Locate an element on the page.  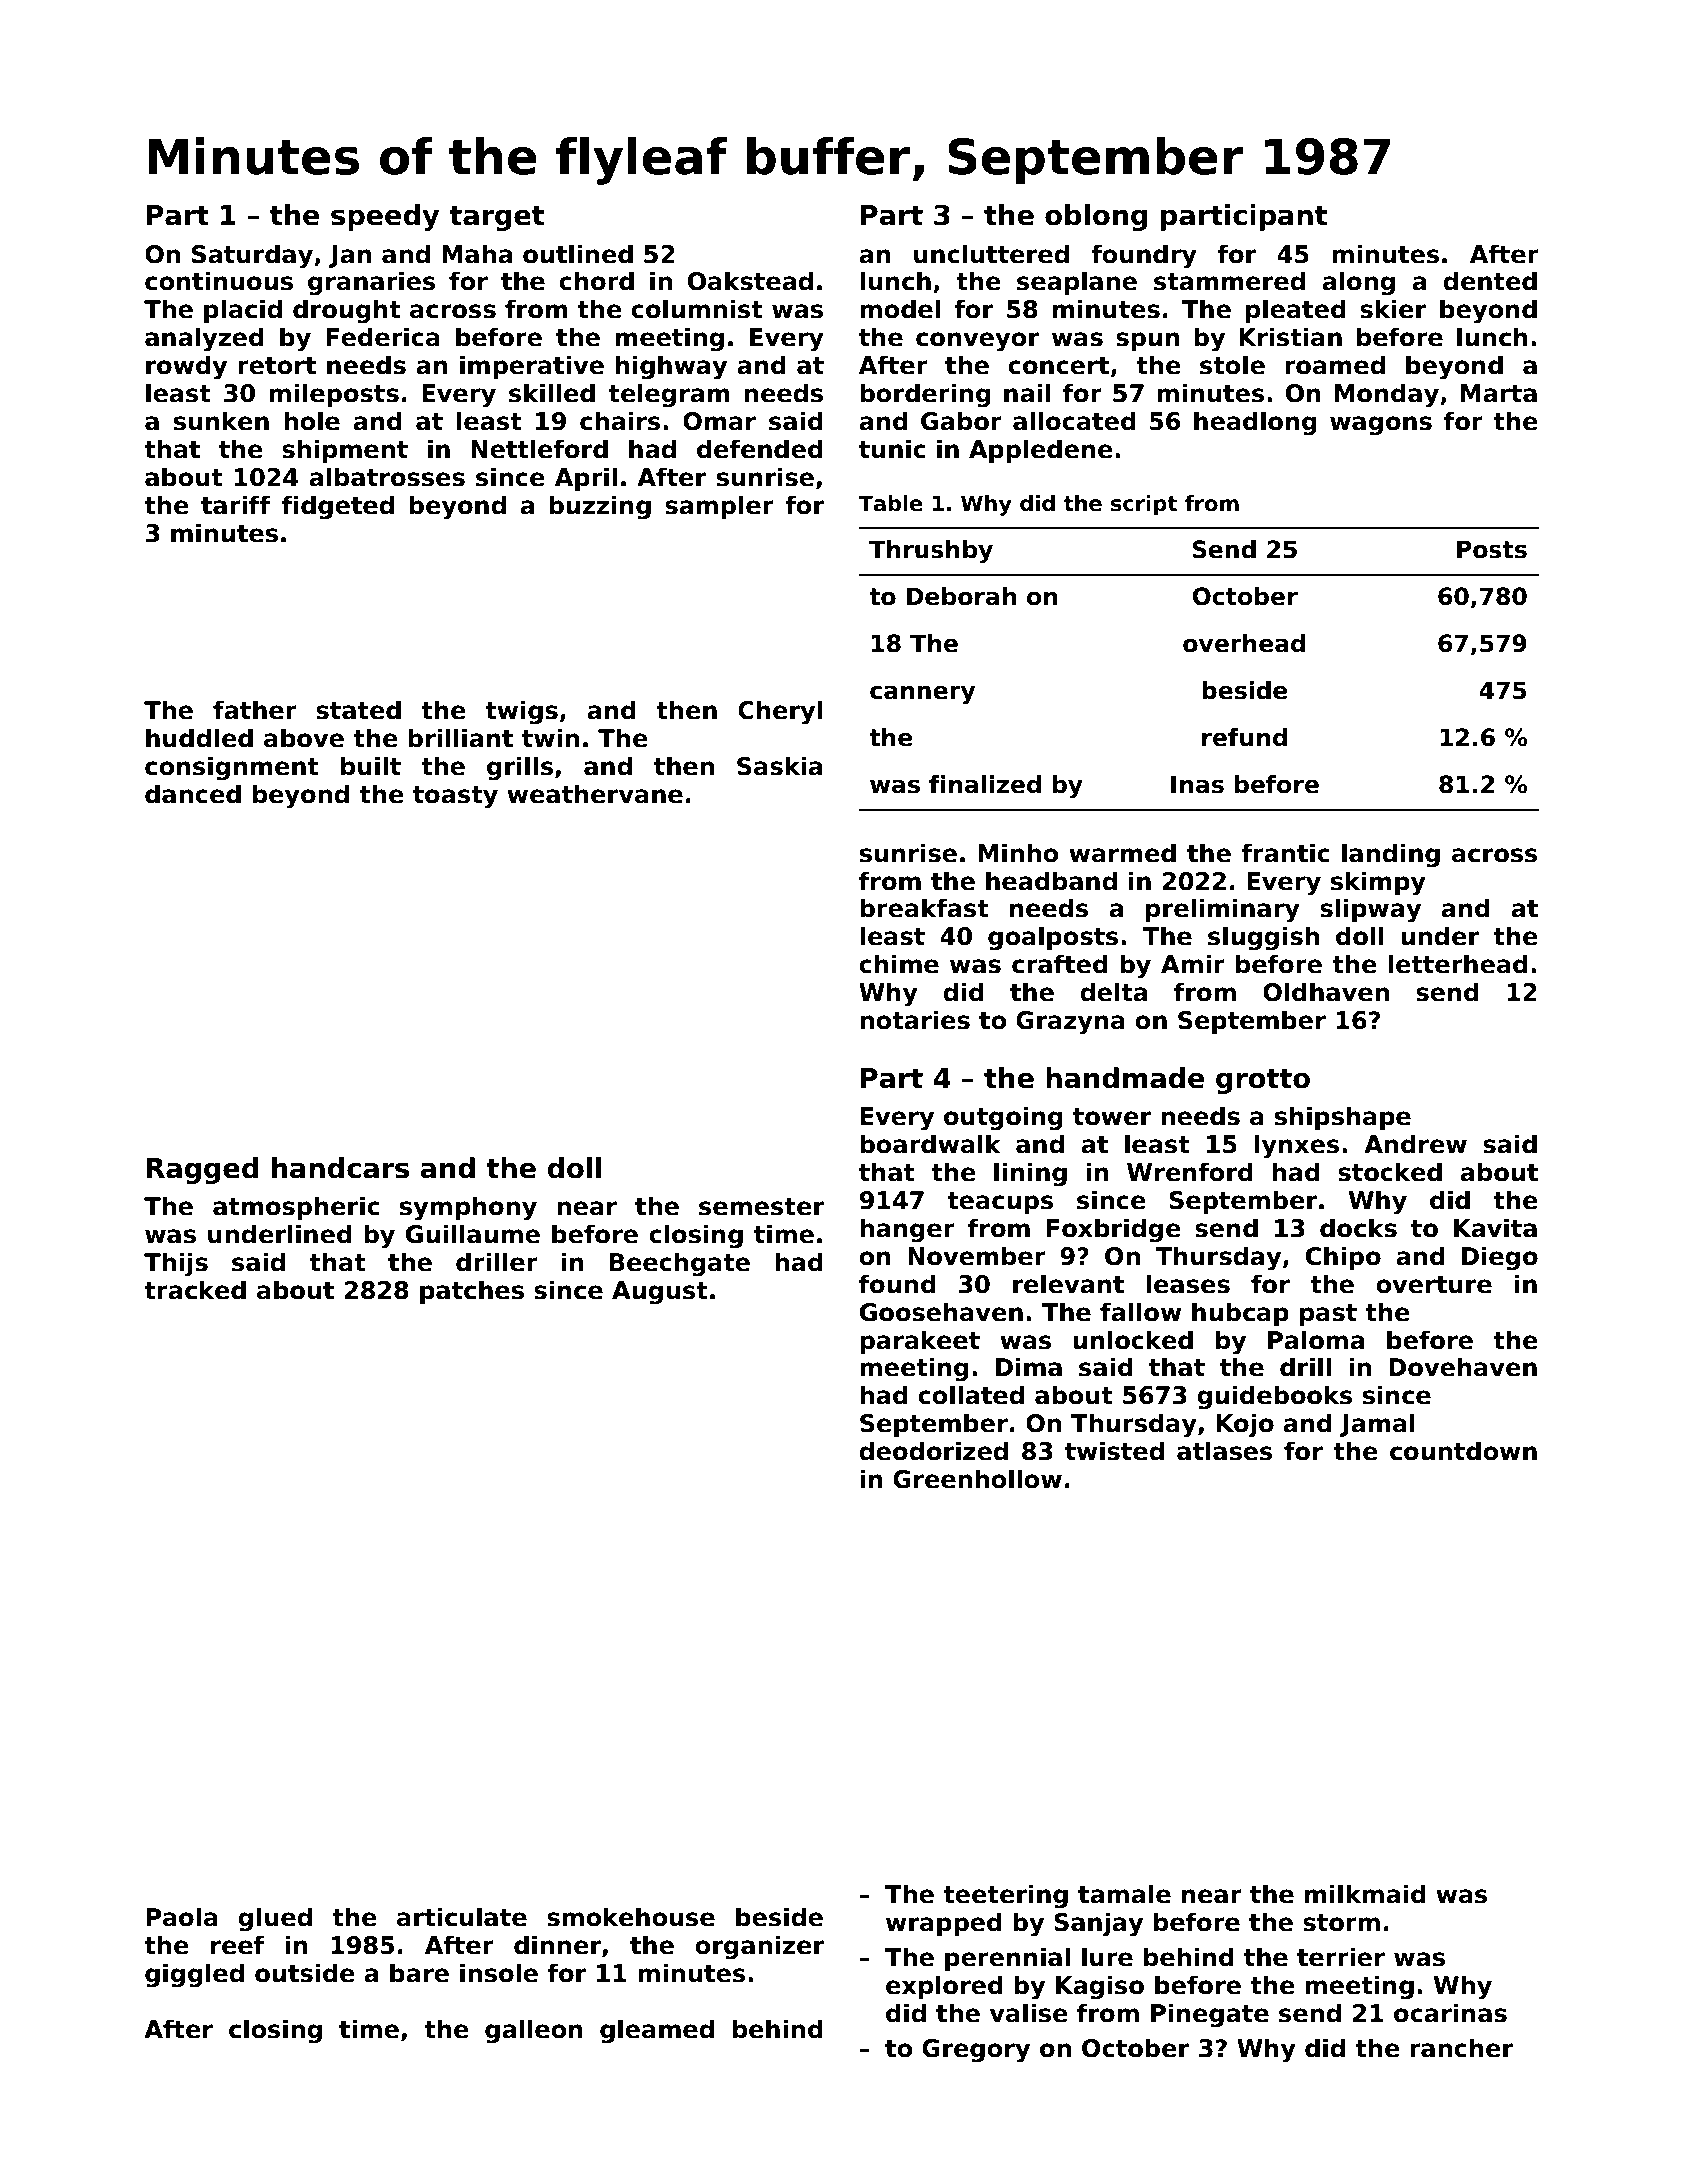
father is located at coordinates (255, 710).
